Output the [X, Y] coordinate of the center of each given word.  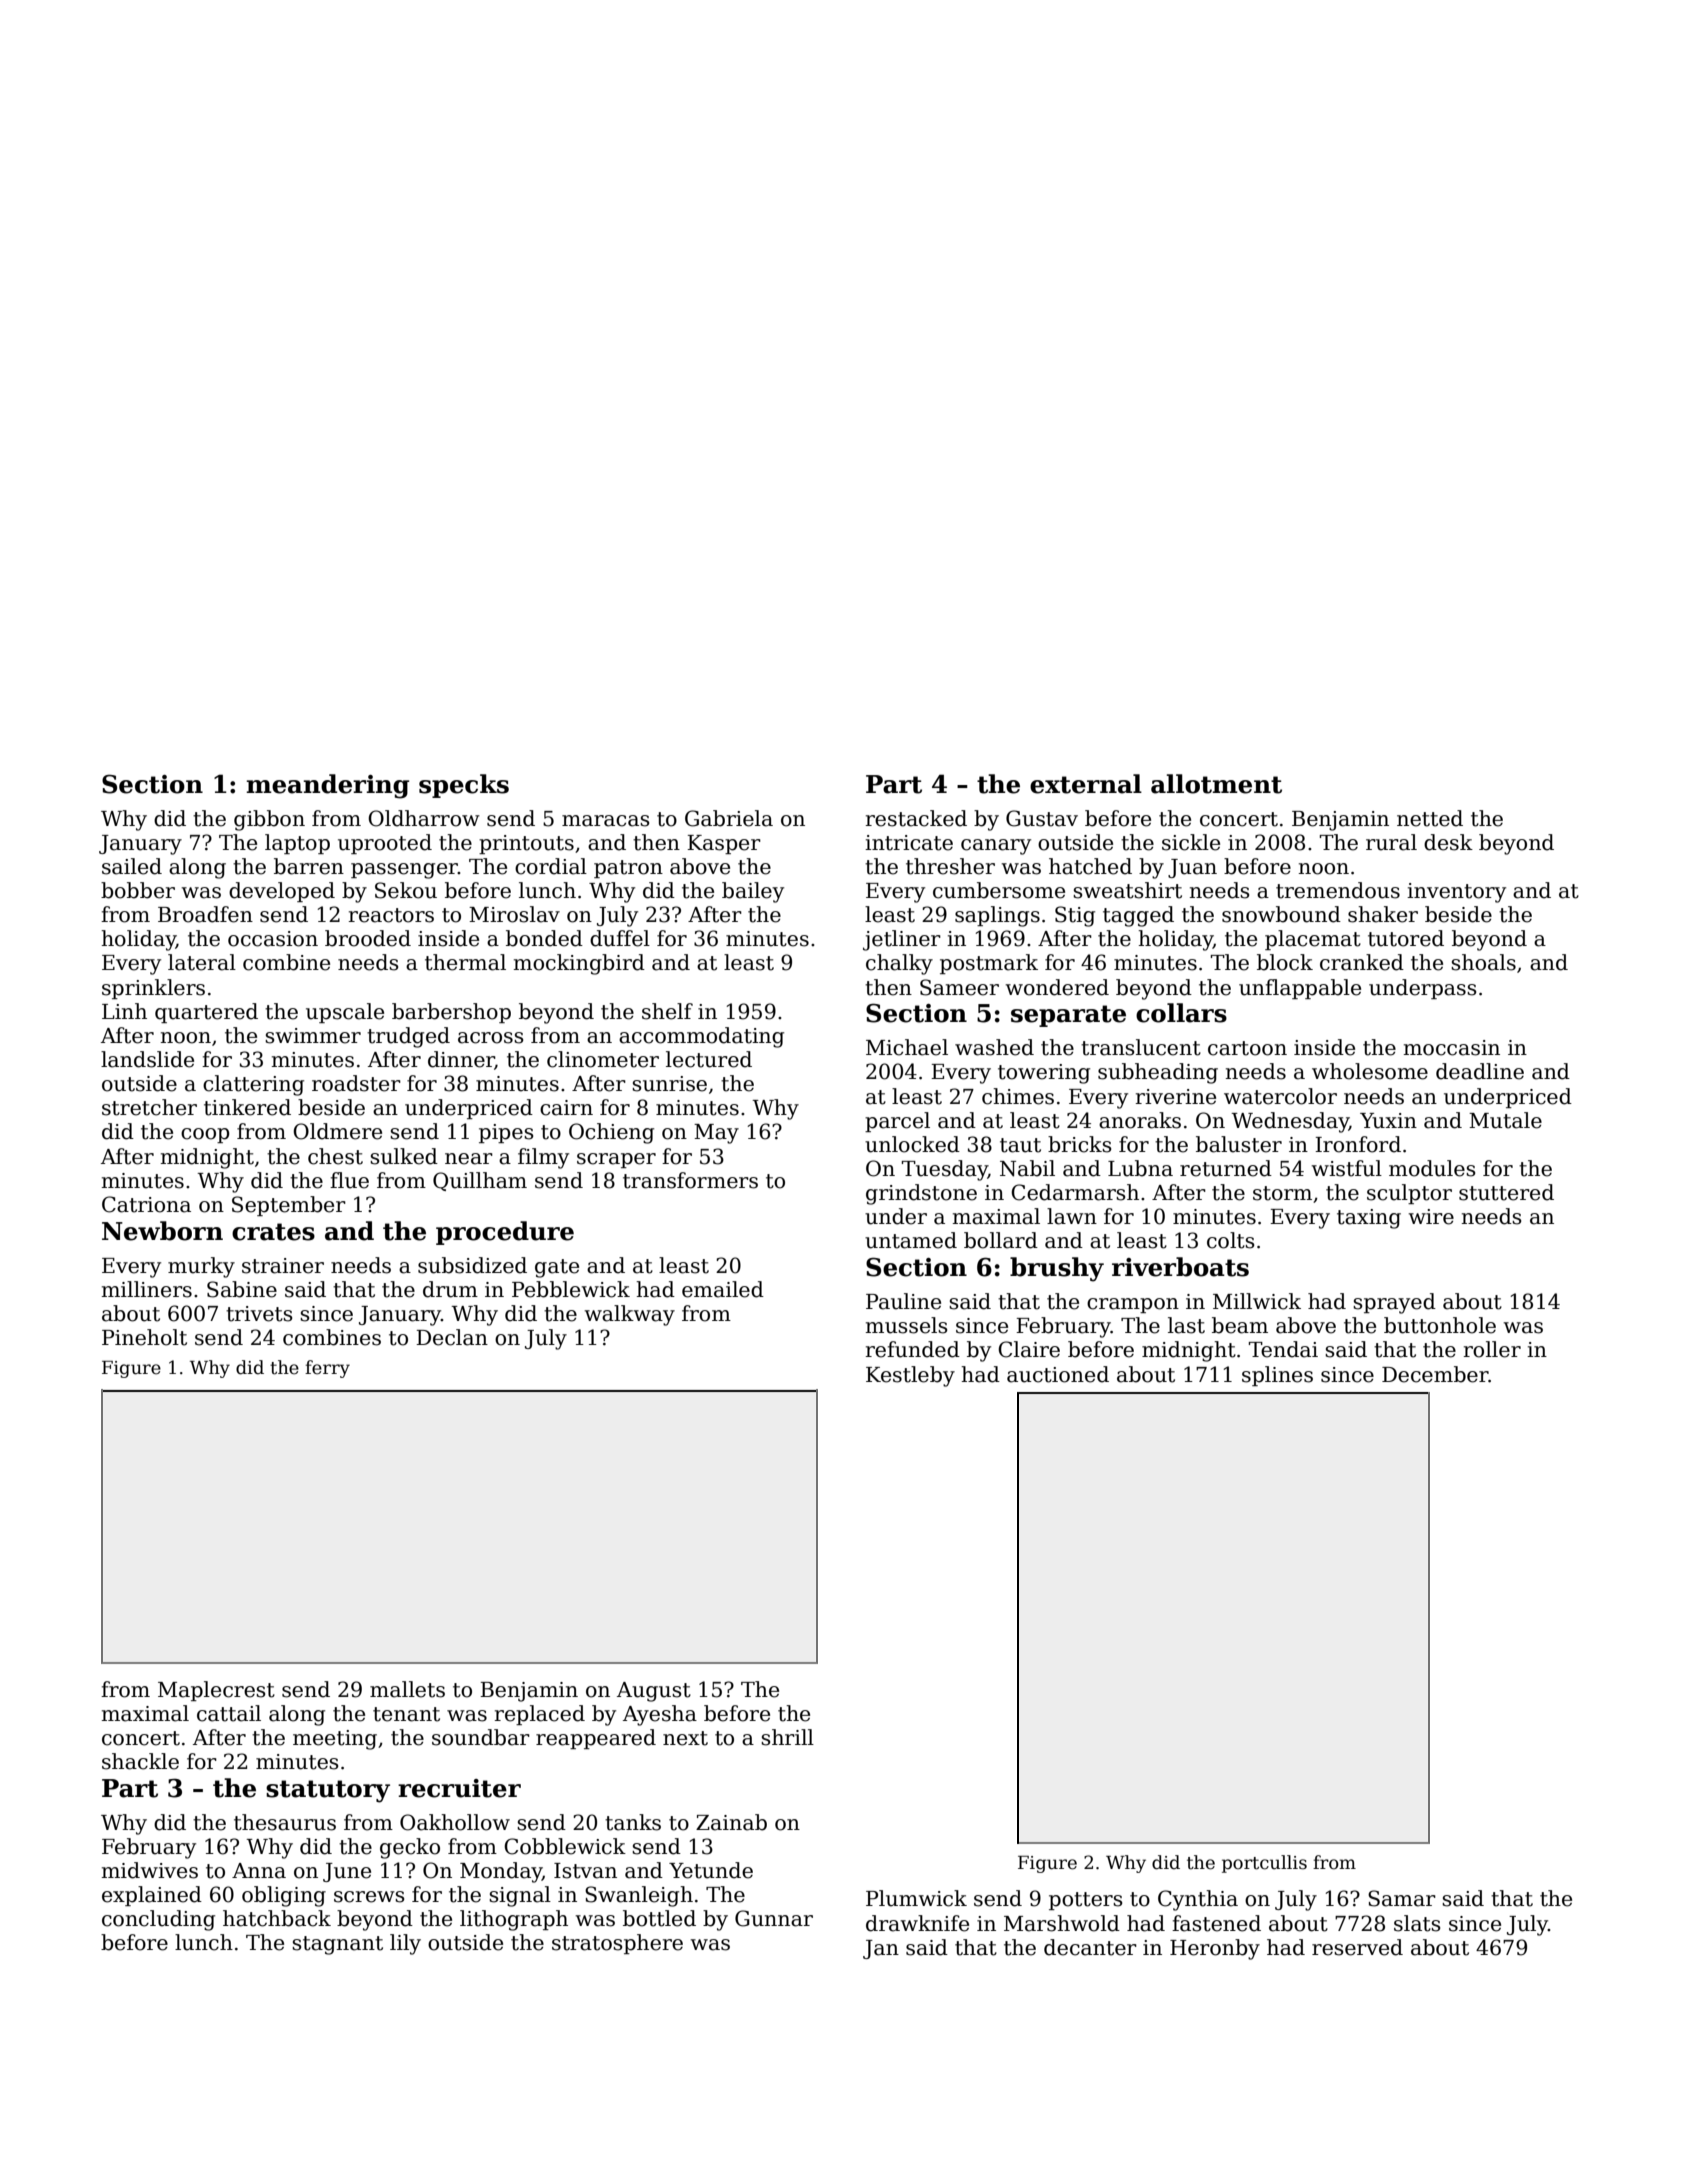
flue [349, 1180]
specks [464, 786]
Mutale [1505, 1120]
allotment [1216, 784]
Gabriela [729, 818]
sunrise [669, 1084]
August [654, 1692]
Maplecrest [216, 1691]
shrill [787, 1737]
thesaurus [285, 1822]
